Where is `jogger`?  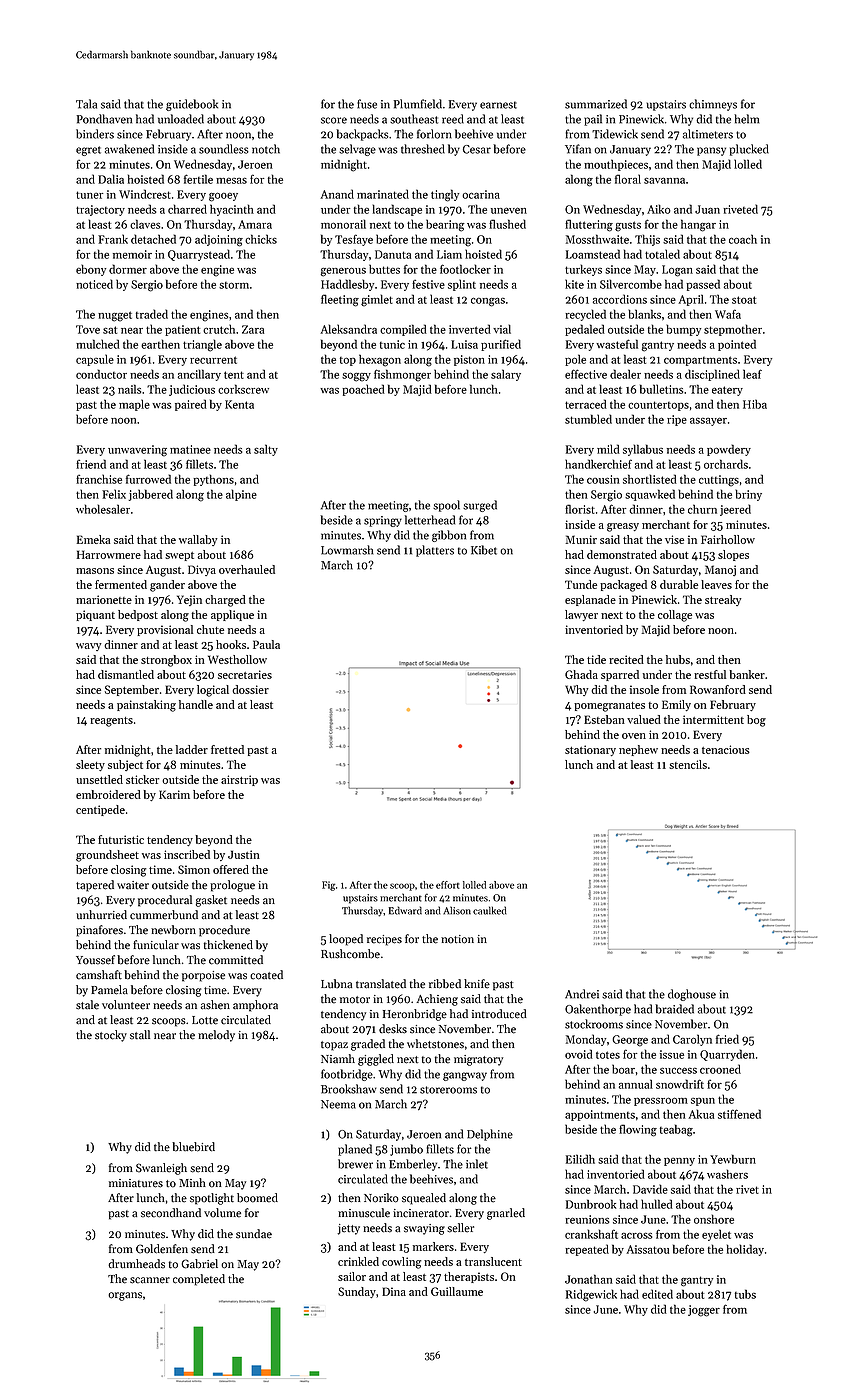 jogger is located at coordinates (704, 1311).
